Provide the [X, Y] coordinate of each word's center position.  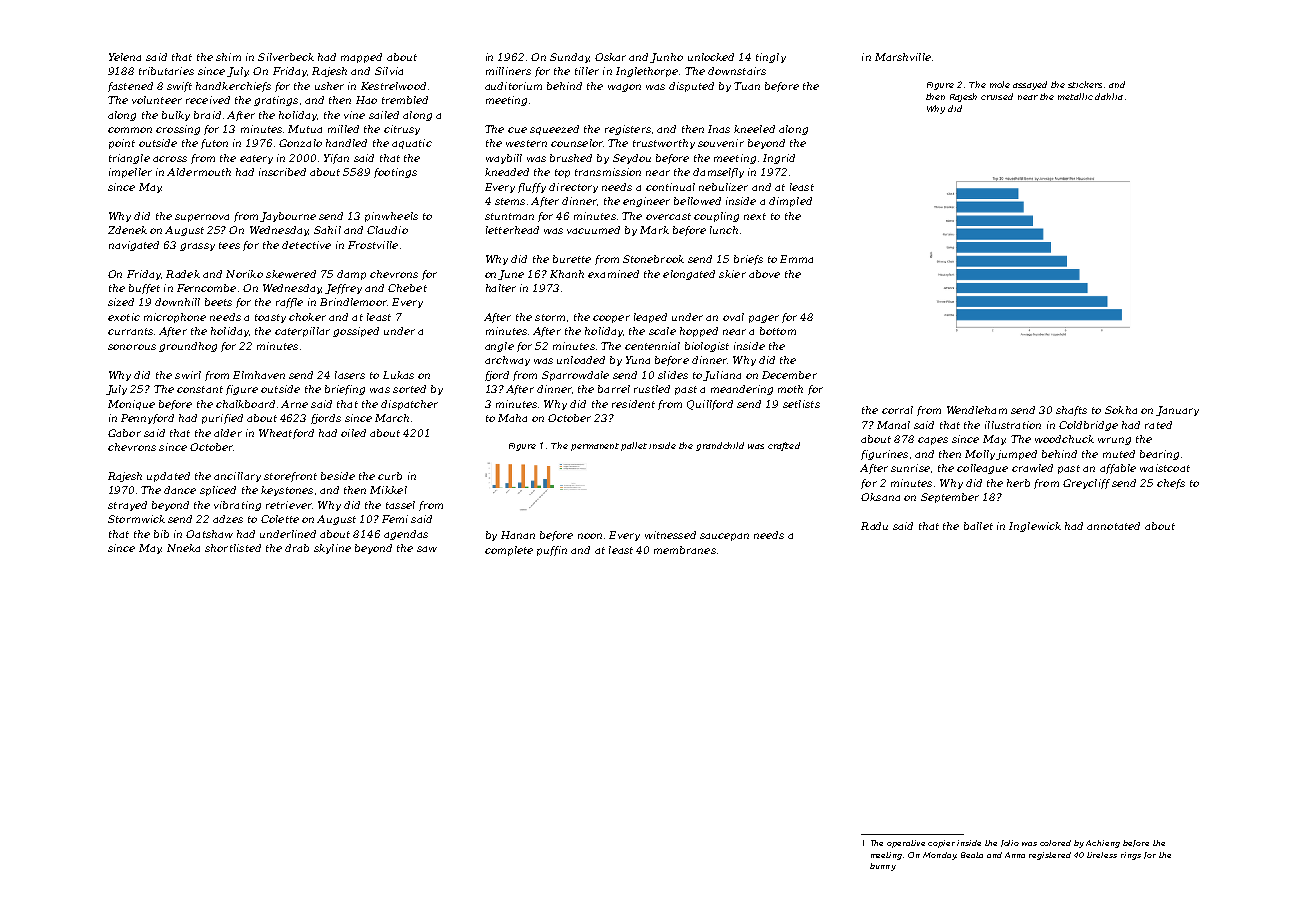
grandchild [720, 446]
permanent [595, 447]
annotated [1113, 526]
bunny [883, 867]
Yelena [125, 57]
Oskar [610, 57]
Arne [294, 404]
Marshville [903, 57]
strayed [127, 506]
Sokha [1121, 410]
